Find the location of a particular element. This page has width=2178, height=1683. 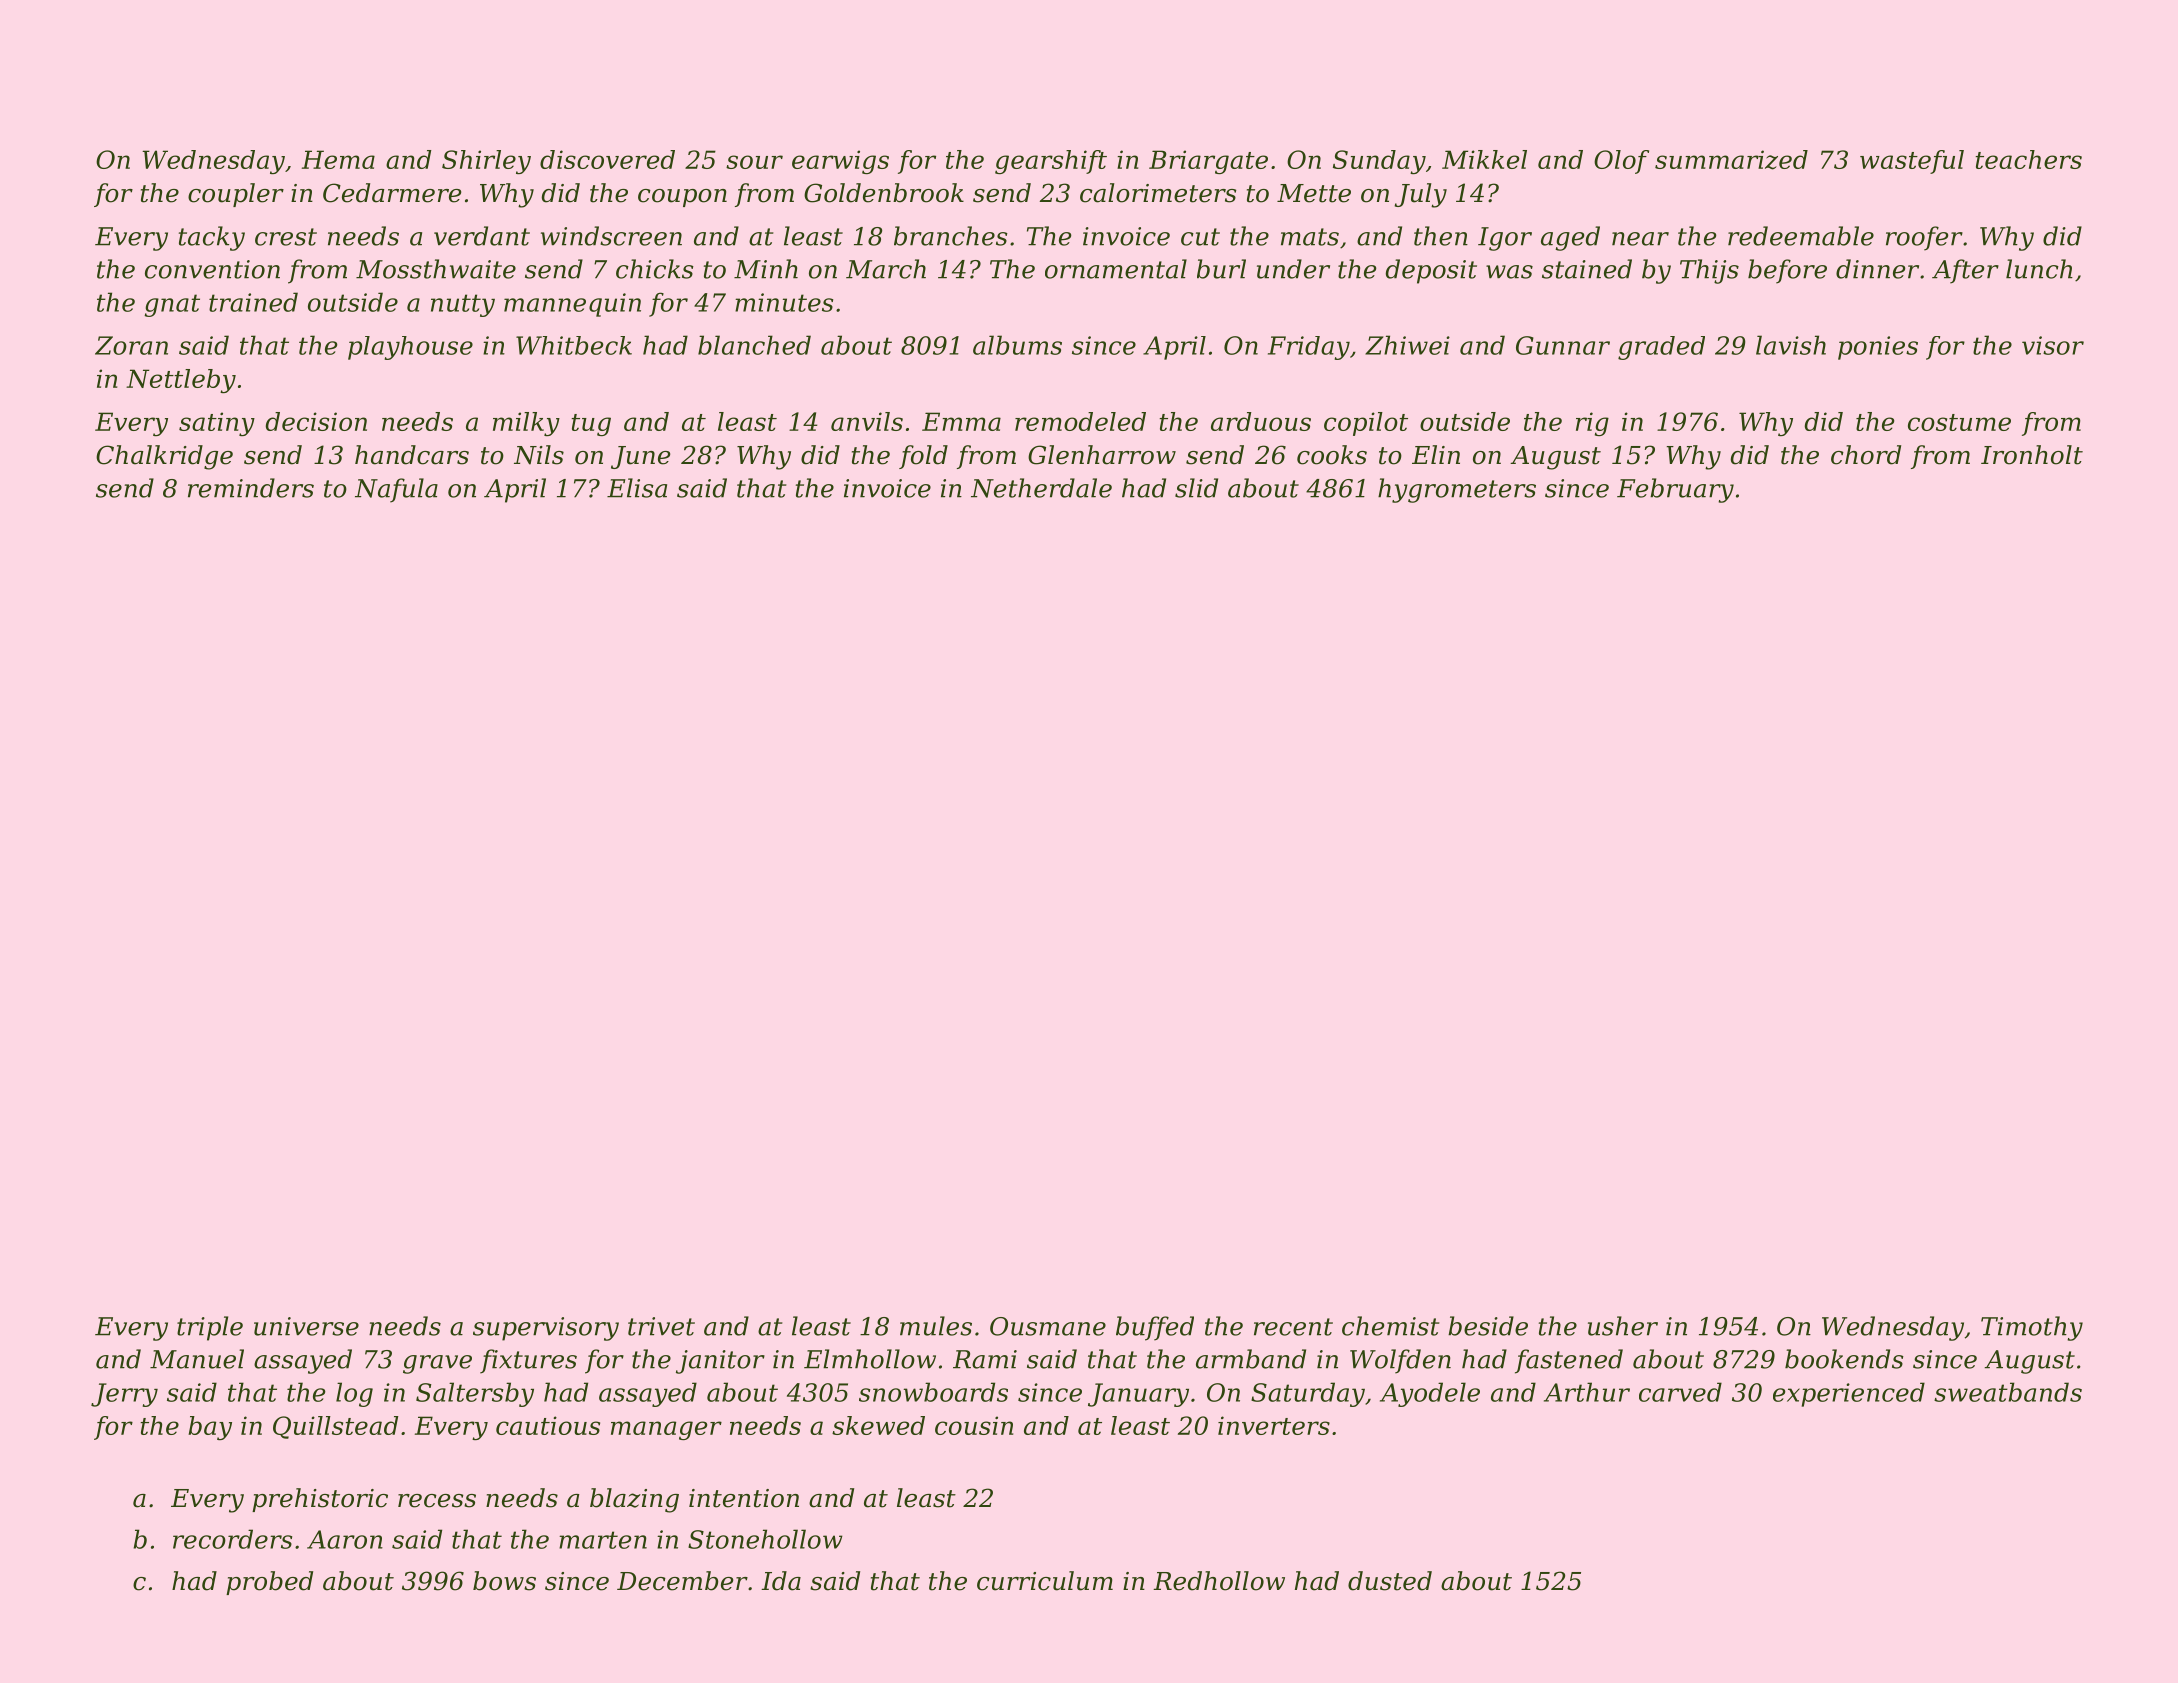

buffed is located at coordinates (1155, 1328).
